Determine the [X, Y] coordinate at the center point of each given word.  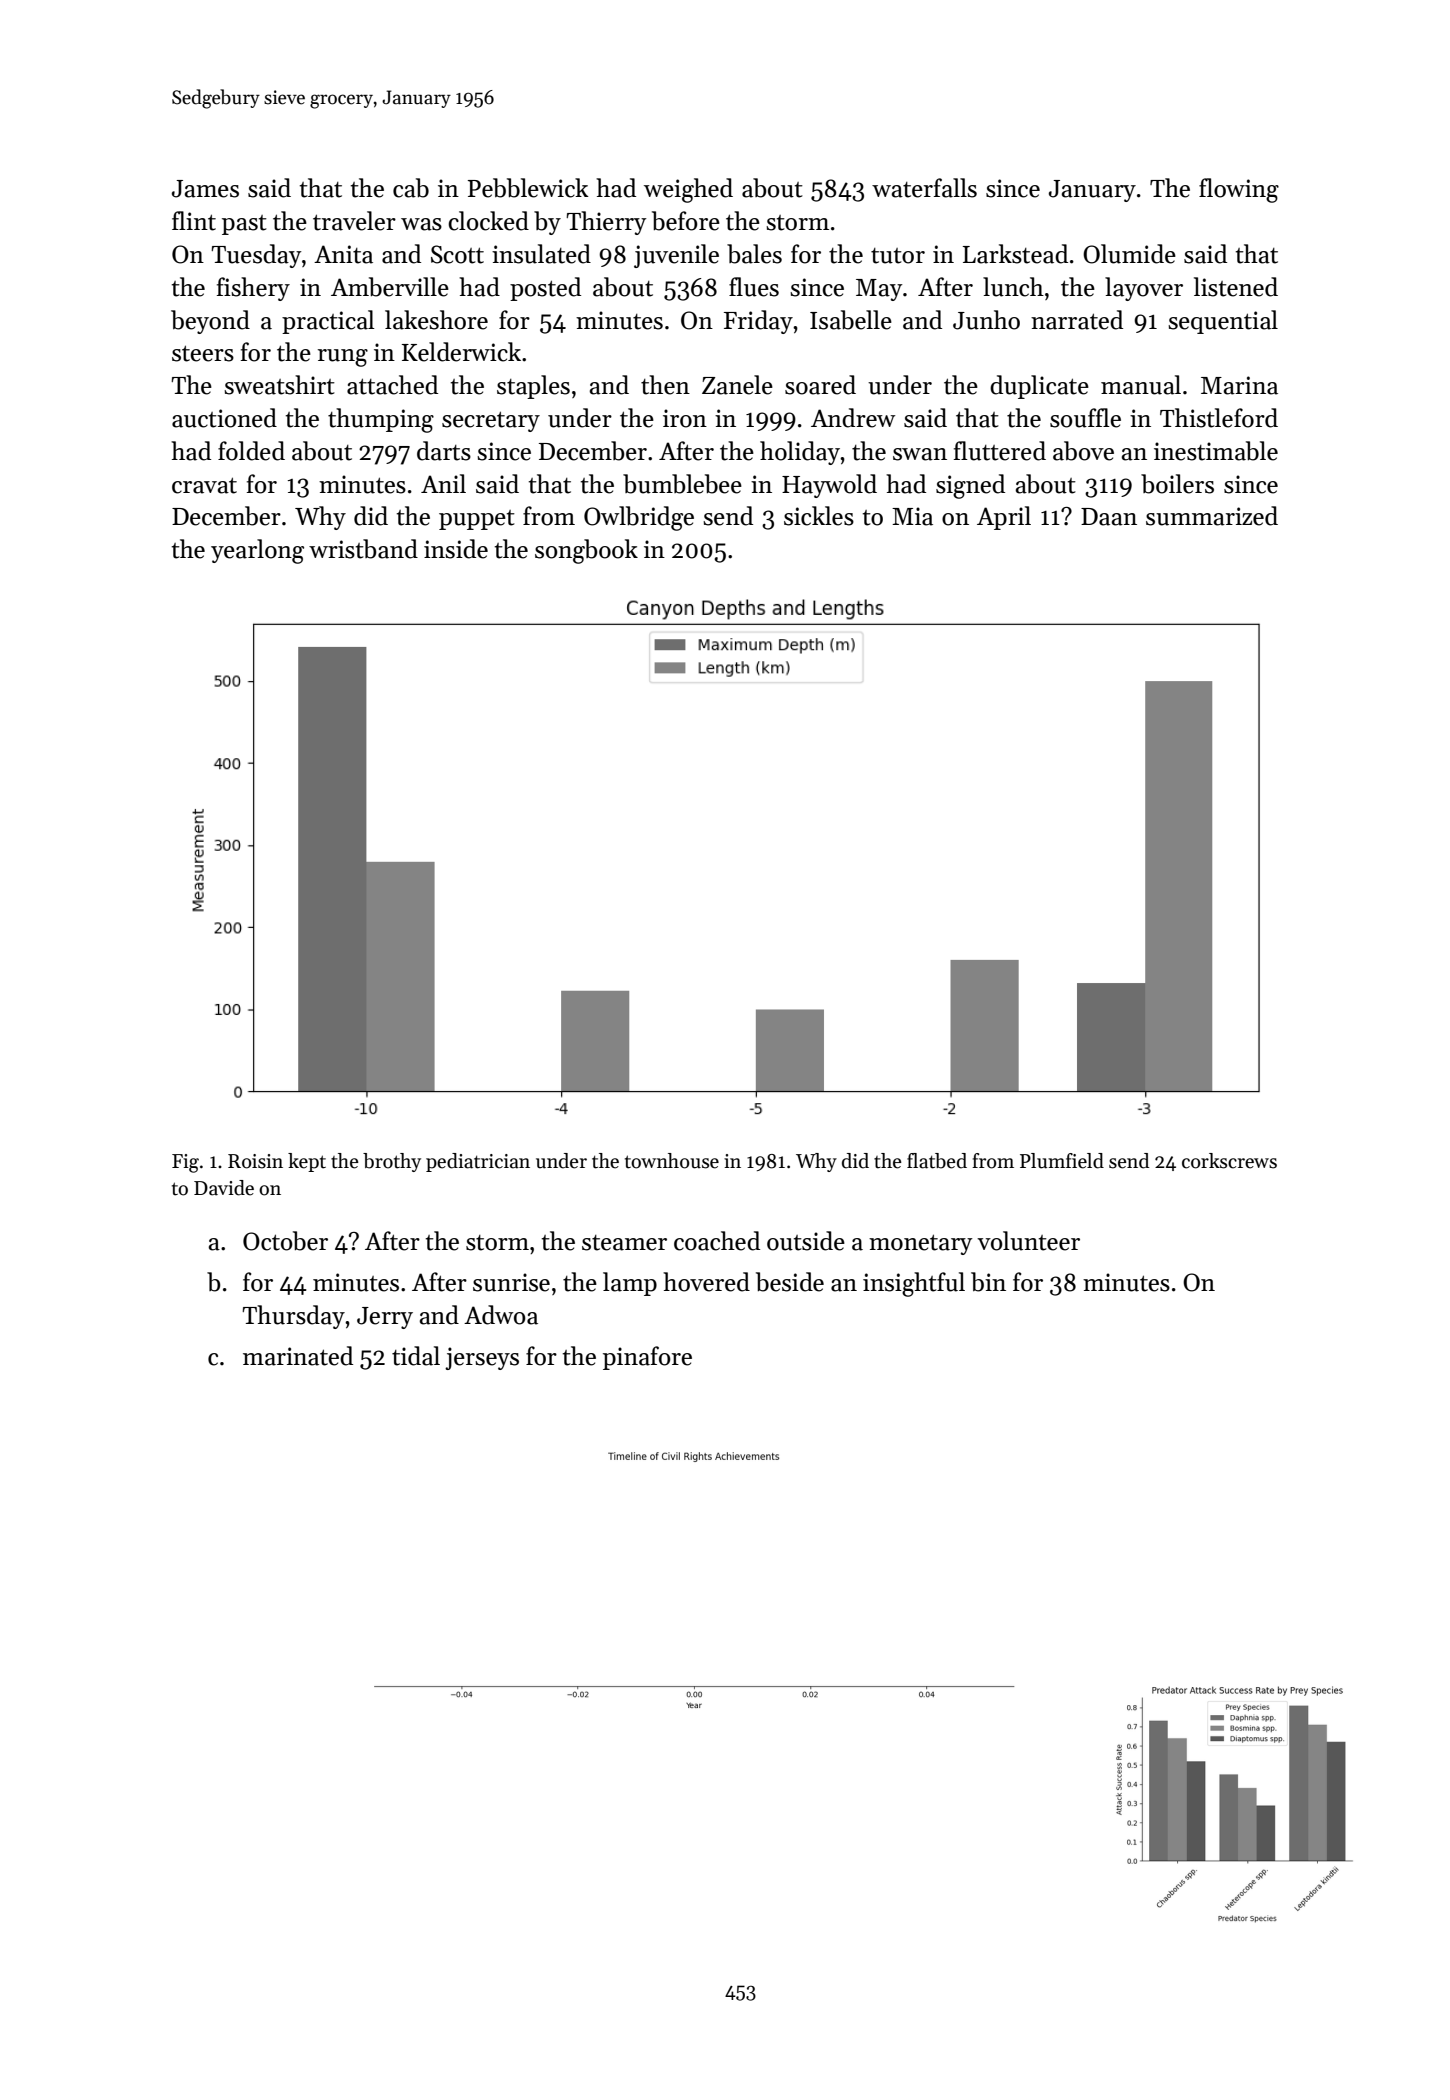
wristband [363, 549]
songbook [586, 551]
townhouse [672, 1161]
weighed [688, 190]
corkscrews [1229, 1161]
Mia [912, 516]
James [205, 189]
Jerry [385, 1318]
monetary [921, 1244]
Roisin [255, 1161]
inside [456, 549]
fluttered [1000, 451]
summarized [1212, 516]
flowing [1239, 190]
